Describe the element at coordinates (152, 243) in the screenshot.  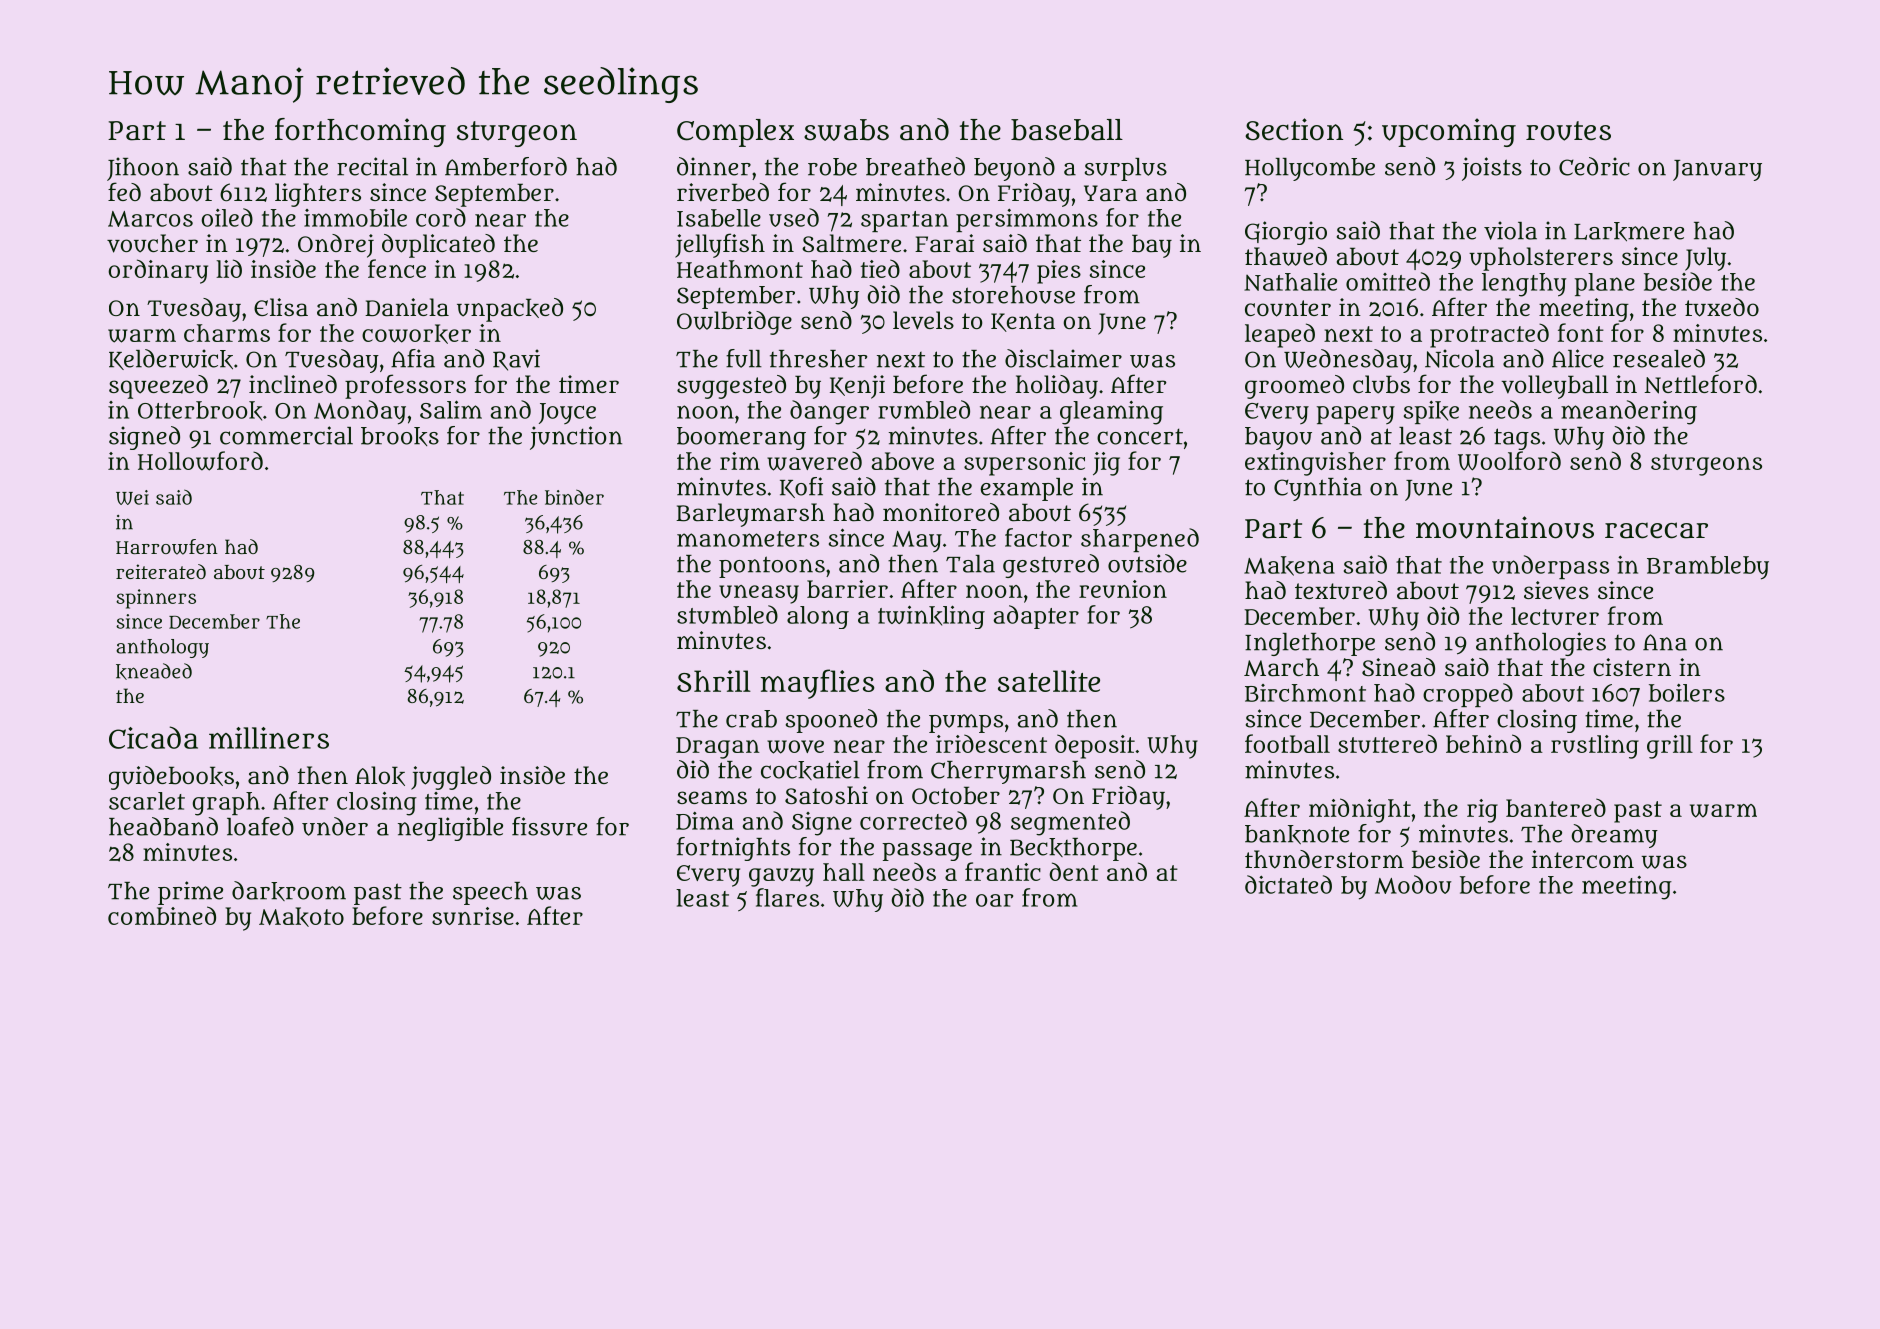
I see `voucher` at that location.
